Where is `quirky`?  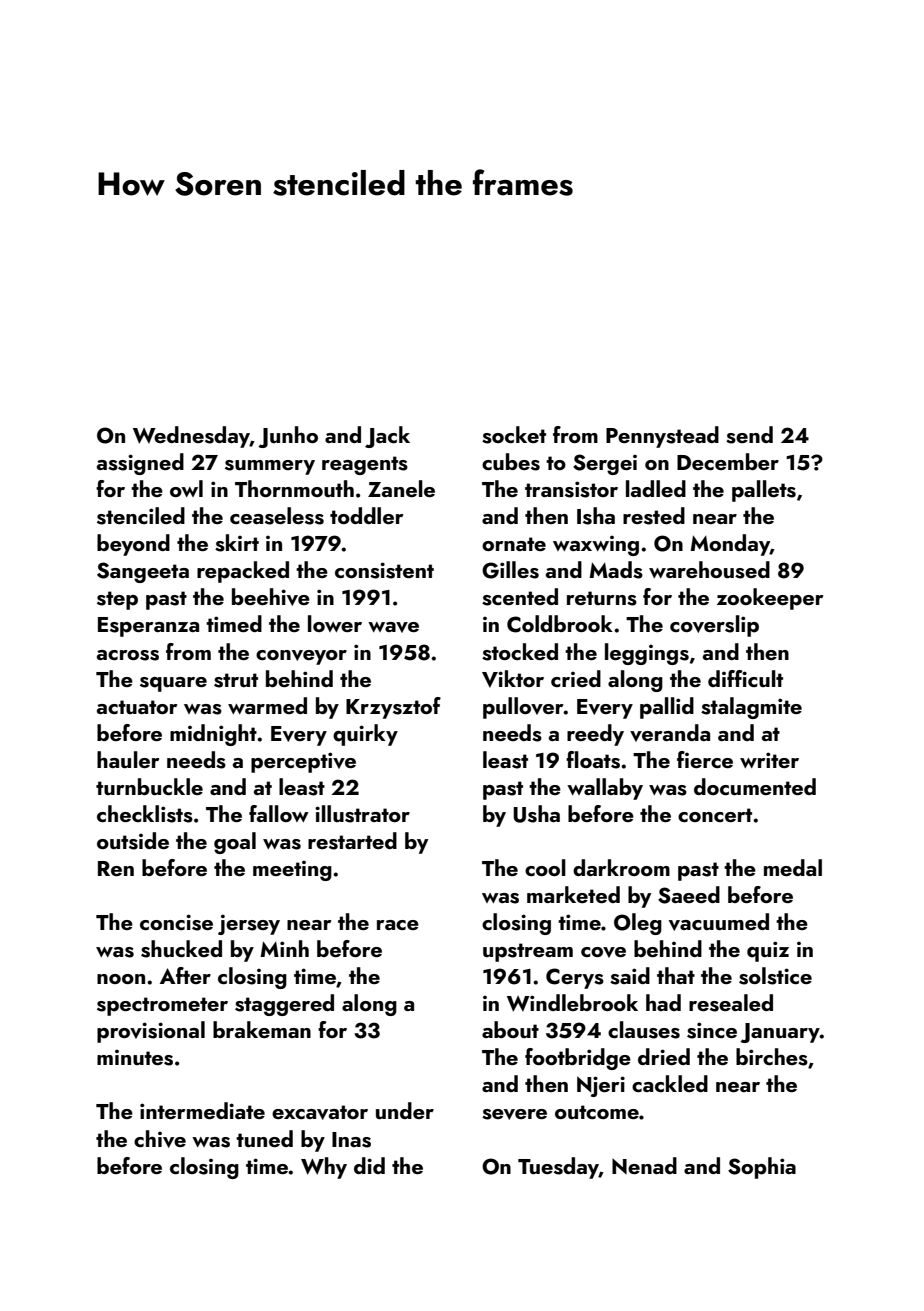 quirky is located at coordinates (365, 735).
